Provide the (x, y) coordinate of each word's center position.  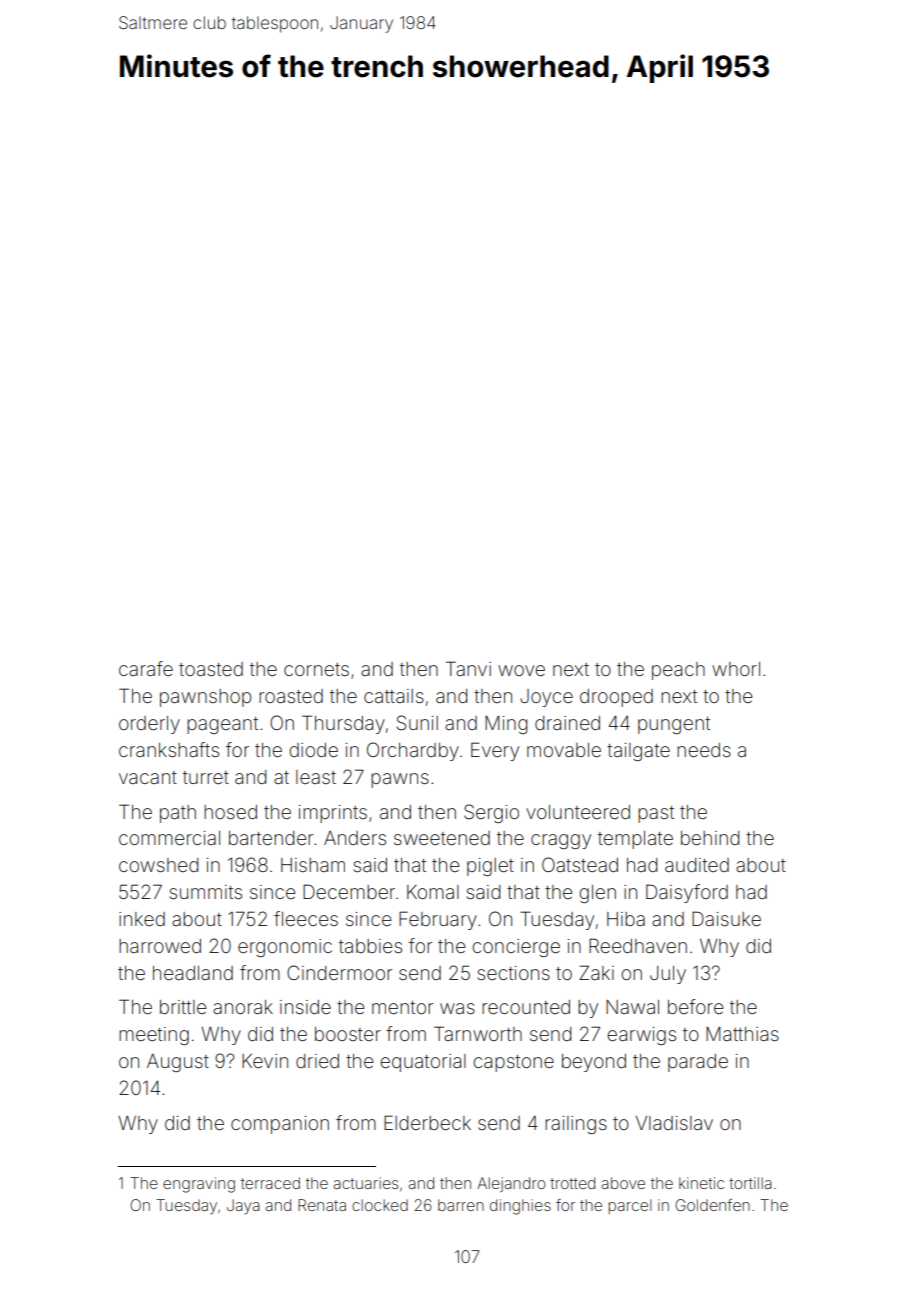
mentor (402, 1007)
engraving (199, 1185)
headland (193, 973)
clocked (380, 1205)
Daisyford (687, 893)
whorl (736, 669)
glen (597, 894)
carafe (146, 668)
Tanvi (468, 668)
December (349, 891)
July (668, 975)
